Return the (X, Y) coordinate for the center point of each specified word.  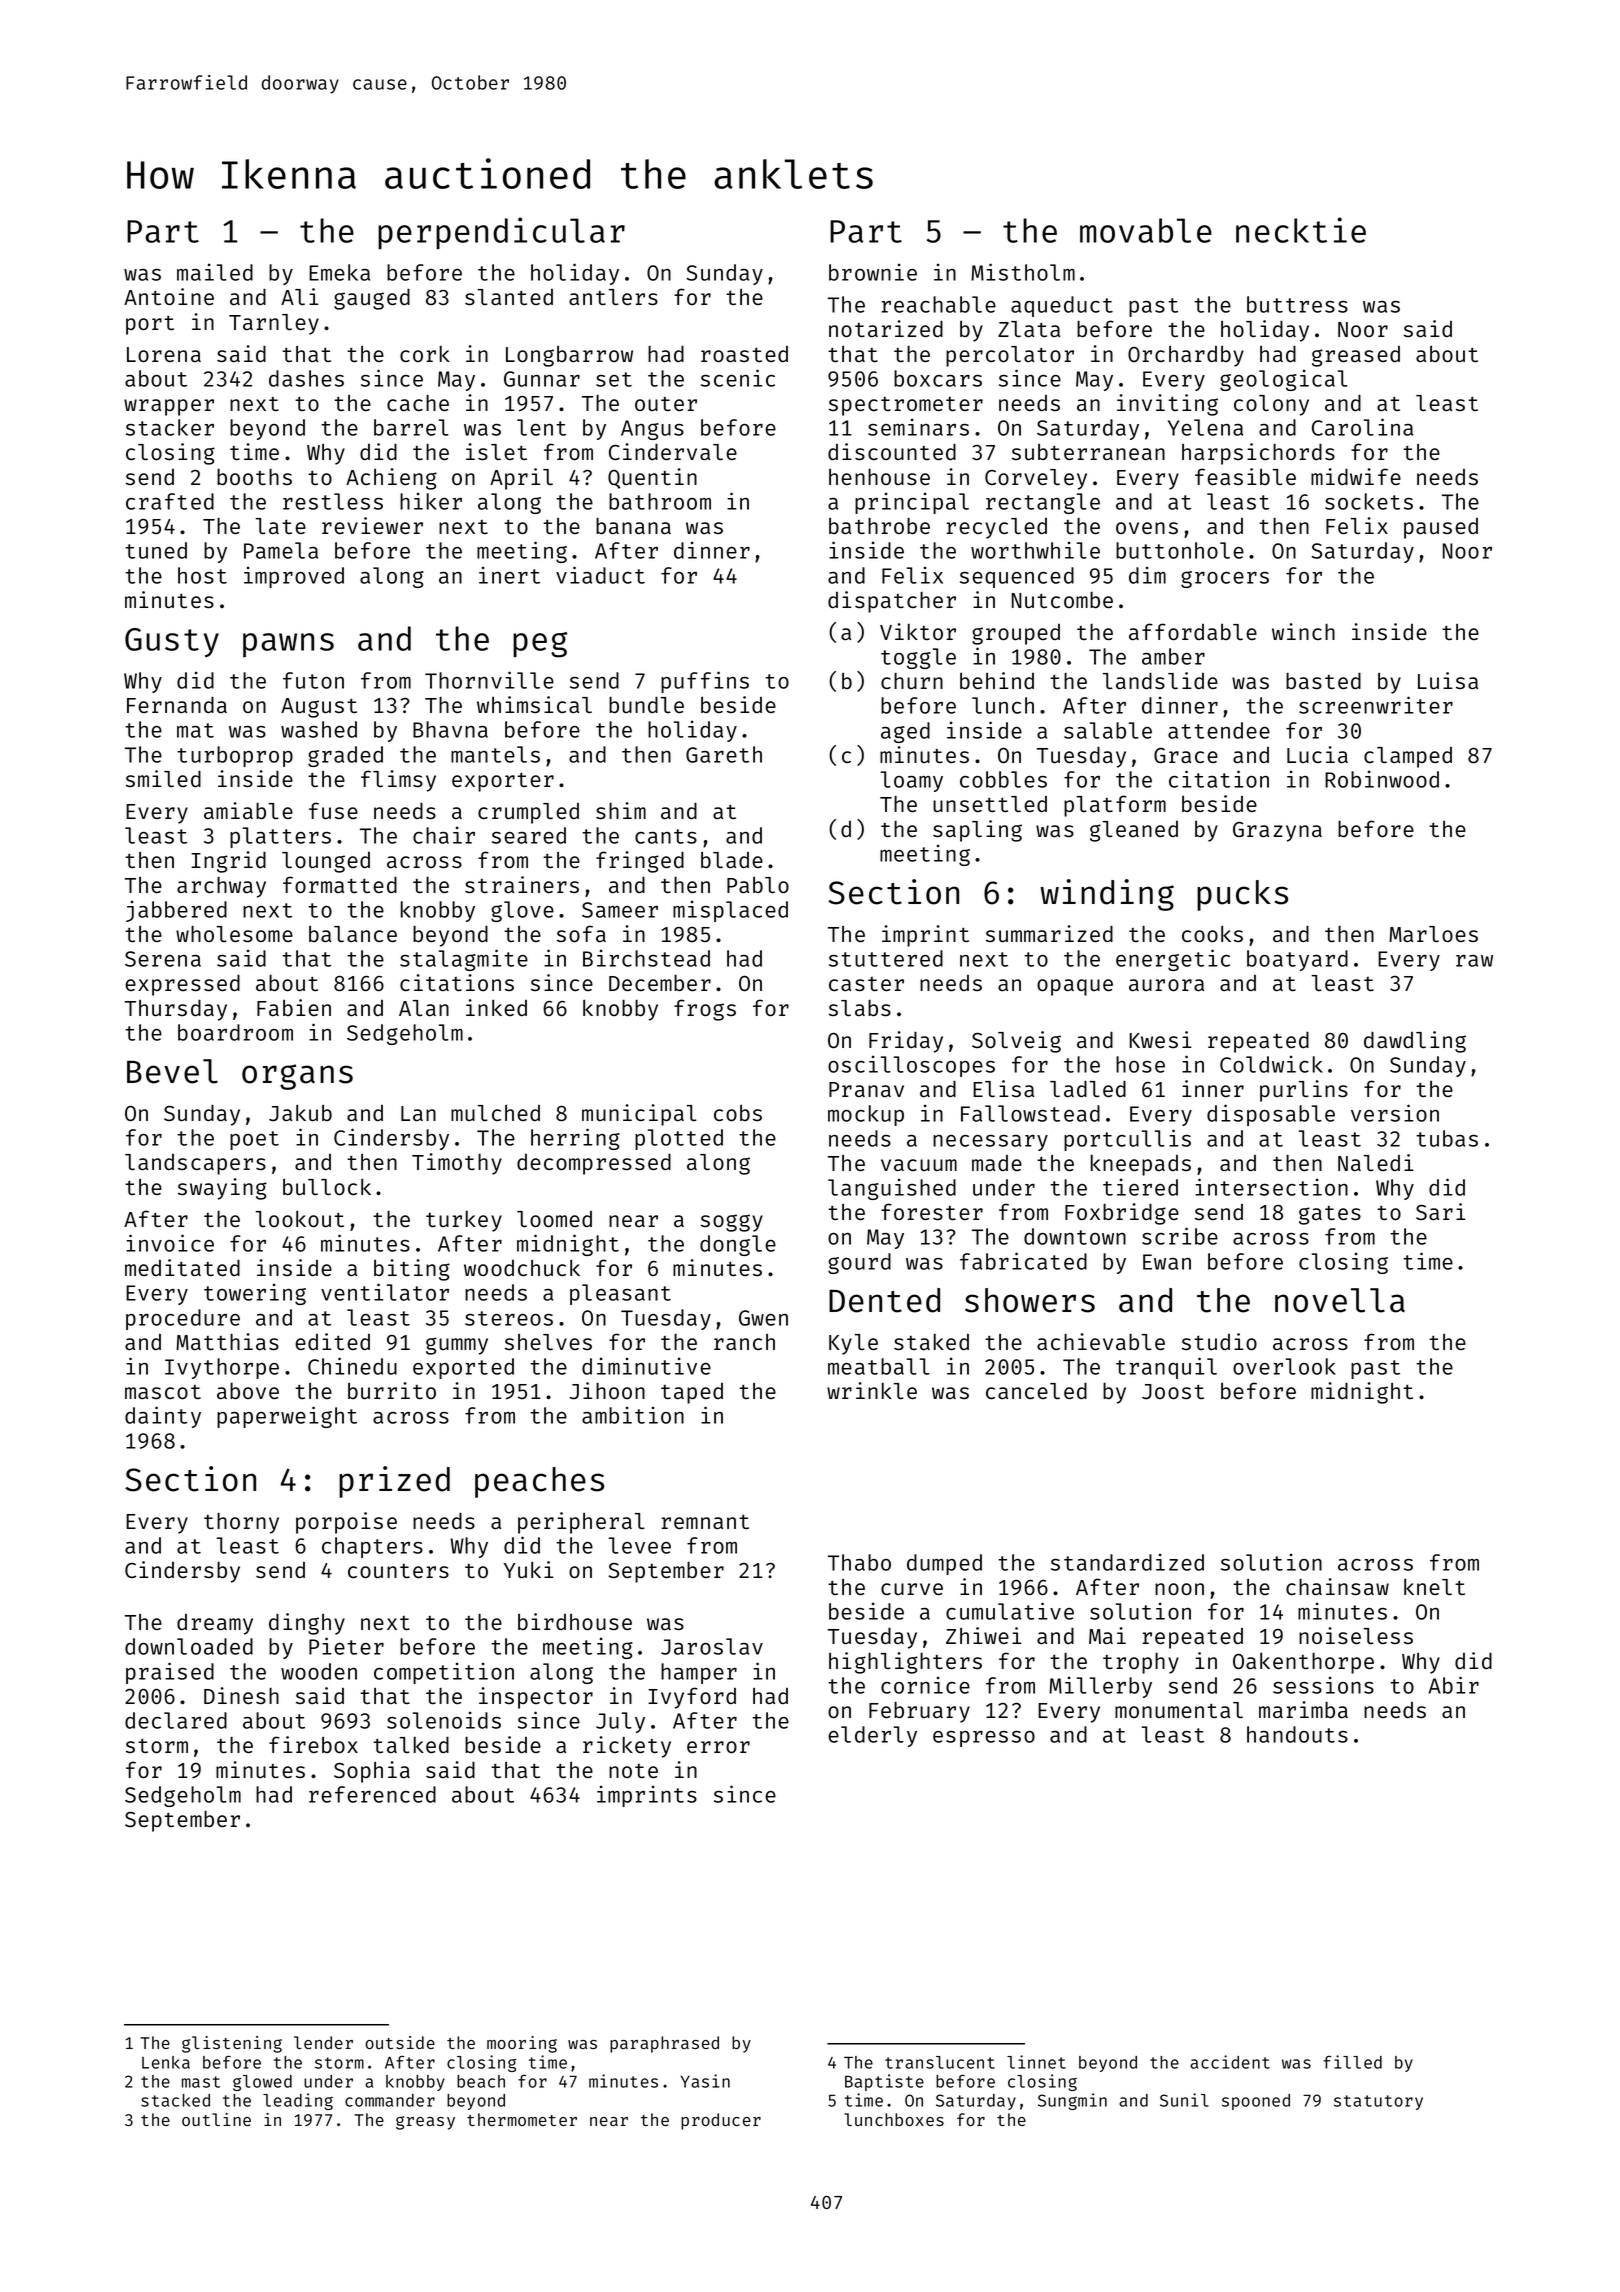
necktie (1301, 230)
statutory (1378, 2102)
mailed (215, 272)
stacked (175, 2100)
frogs (705, 1010)
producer (721, 2121)
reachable (939, 304)
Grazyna (1277, 832)
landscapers (195, 1164)
